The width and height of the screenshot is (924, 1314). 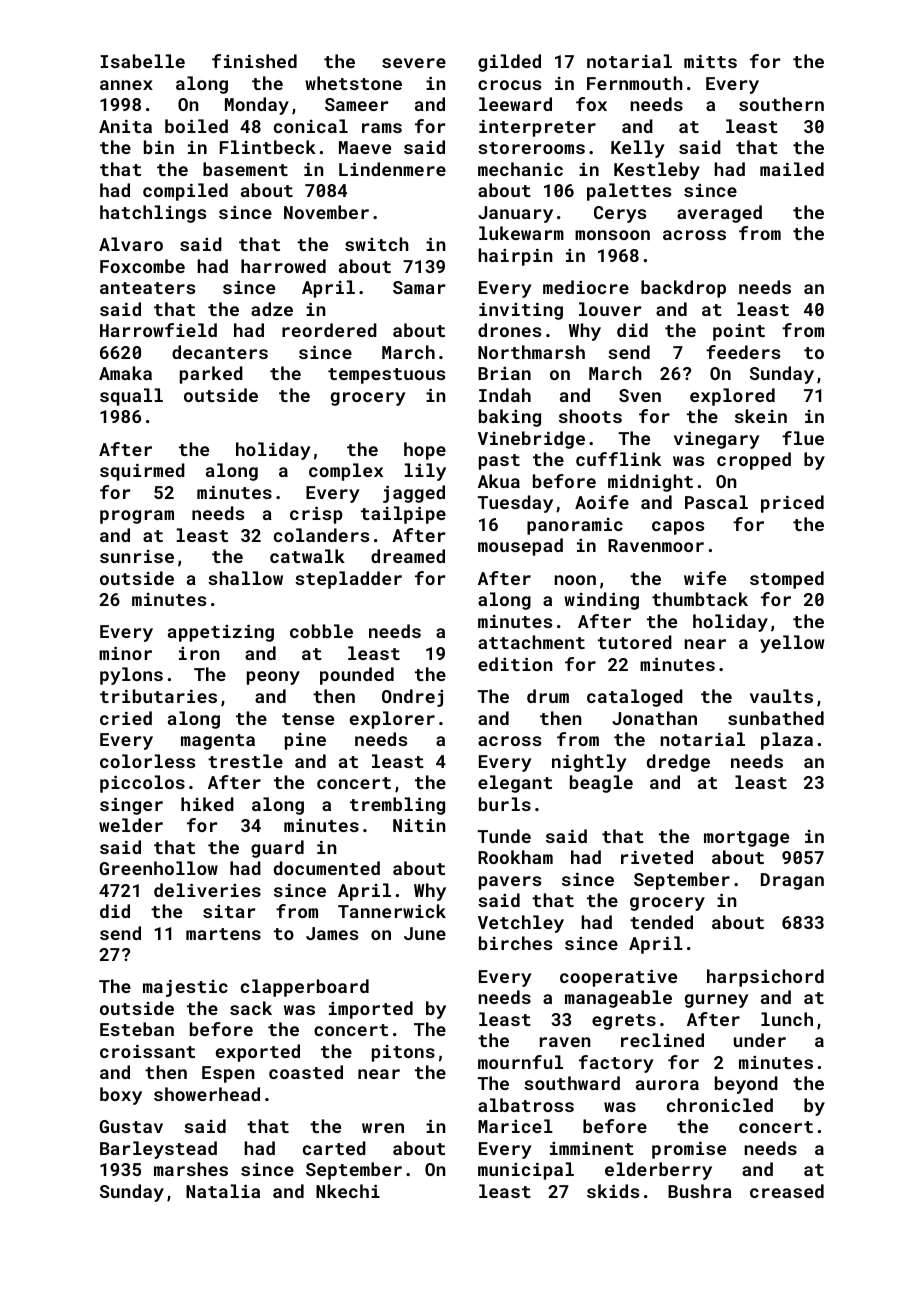 I want to click on program, so click(x=137, y=517).
